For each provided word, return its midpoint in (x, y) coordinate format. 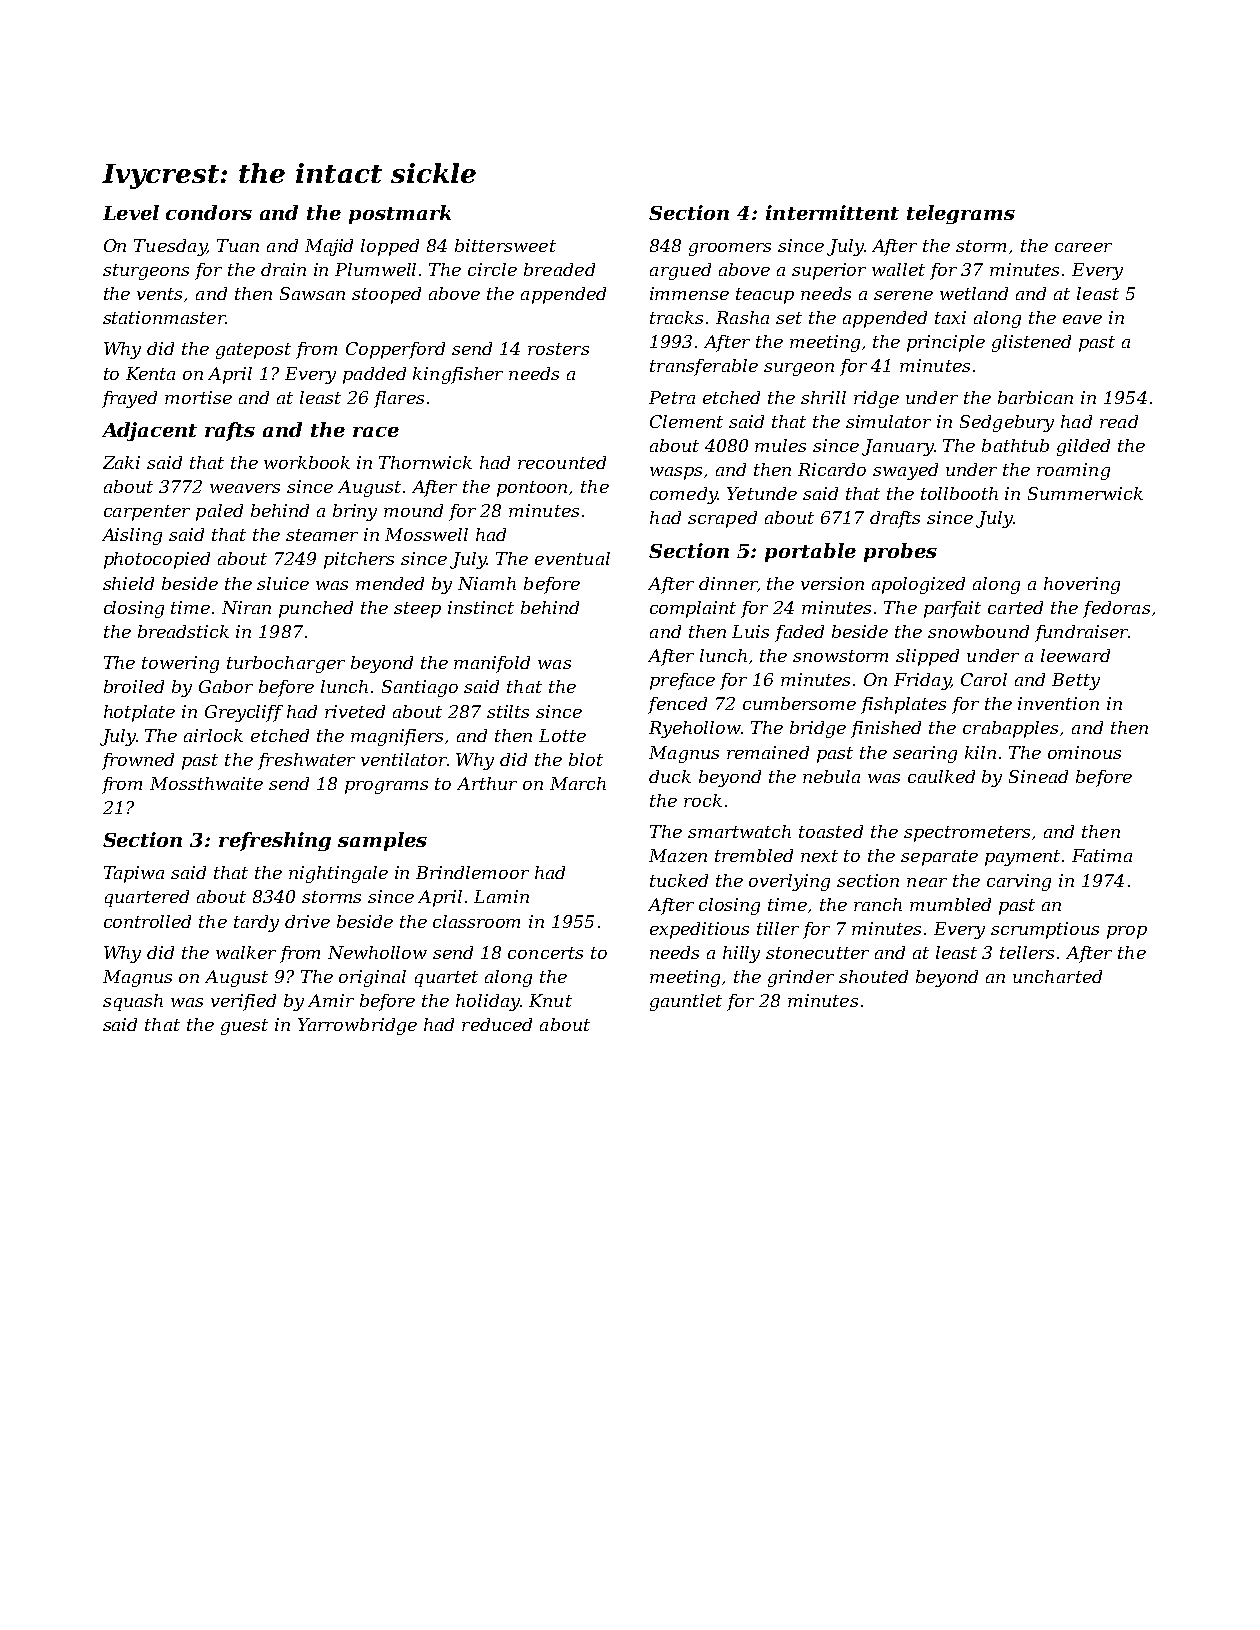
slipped (927, 657)
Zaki (121, 462)
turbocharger (286, 664)
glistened (1031, 343)
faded (799, 633)
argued (680, 271)
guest (244, 1027)
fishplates (903, 705)
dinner (728, 583)
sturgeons (146, 272)
